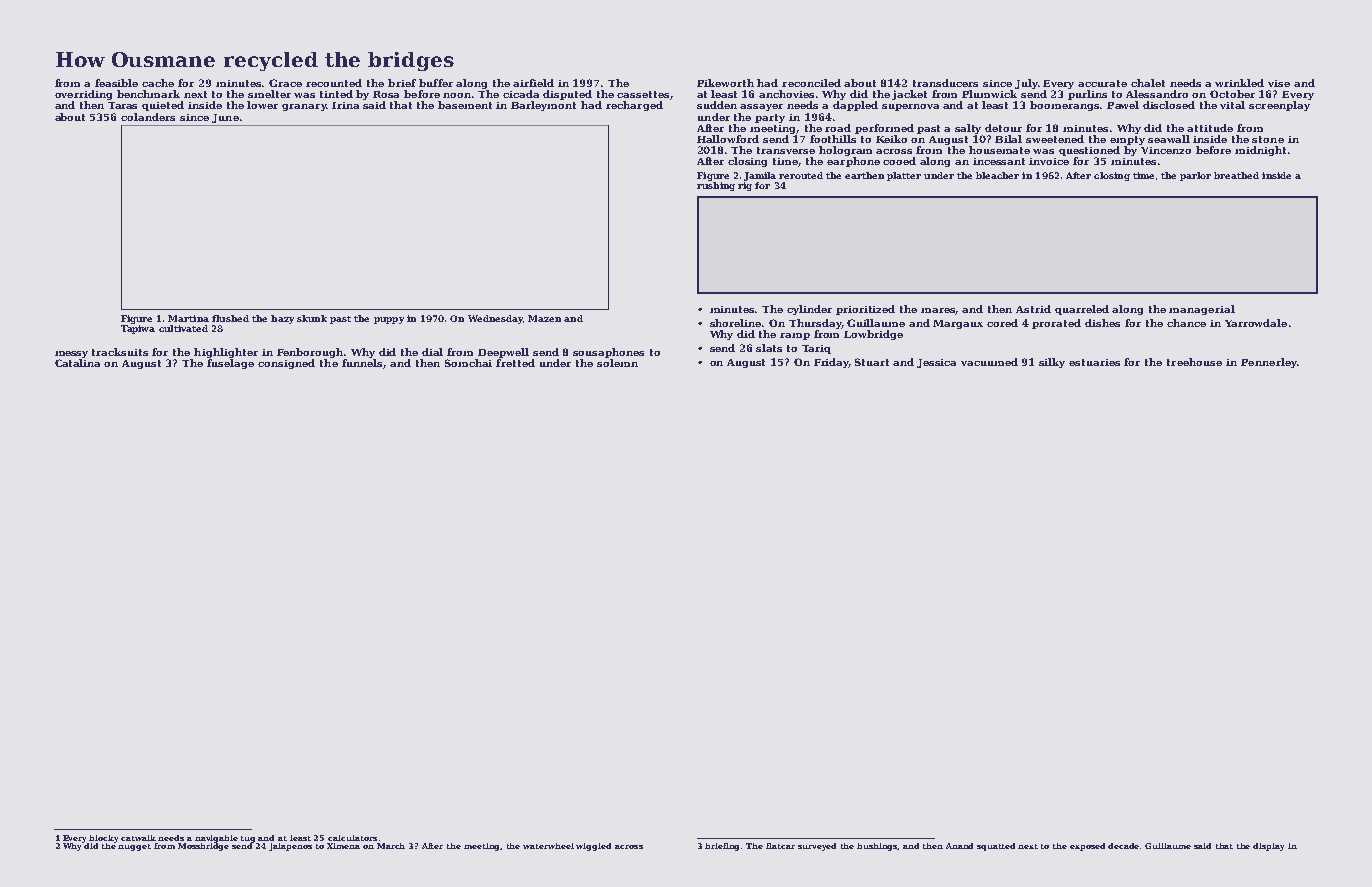 This page has height=887, width=1372. What do you see at coordinates (363, 364) in the page?
I see `funnels` at bounding box center [363, 364].
